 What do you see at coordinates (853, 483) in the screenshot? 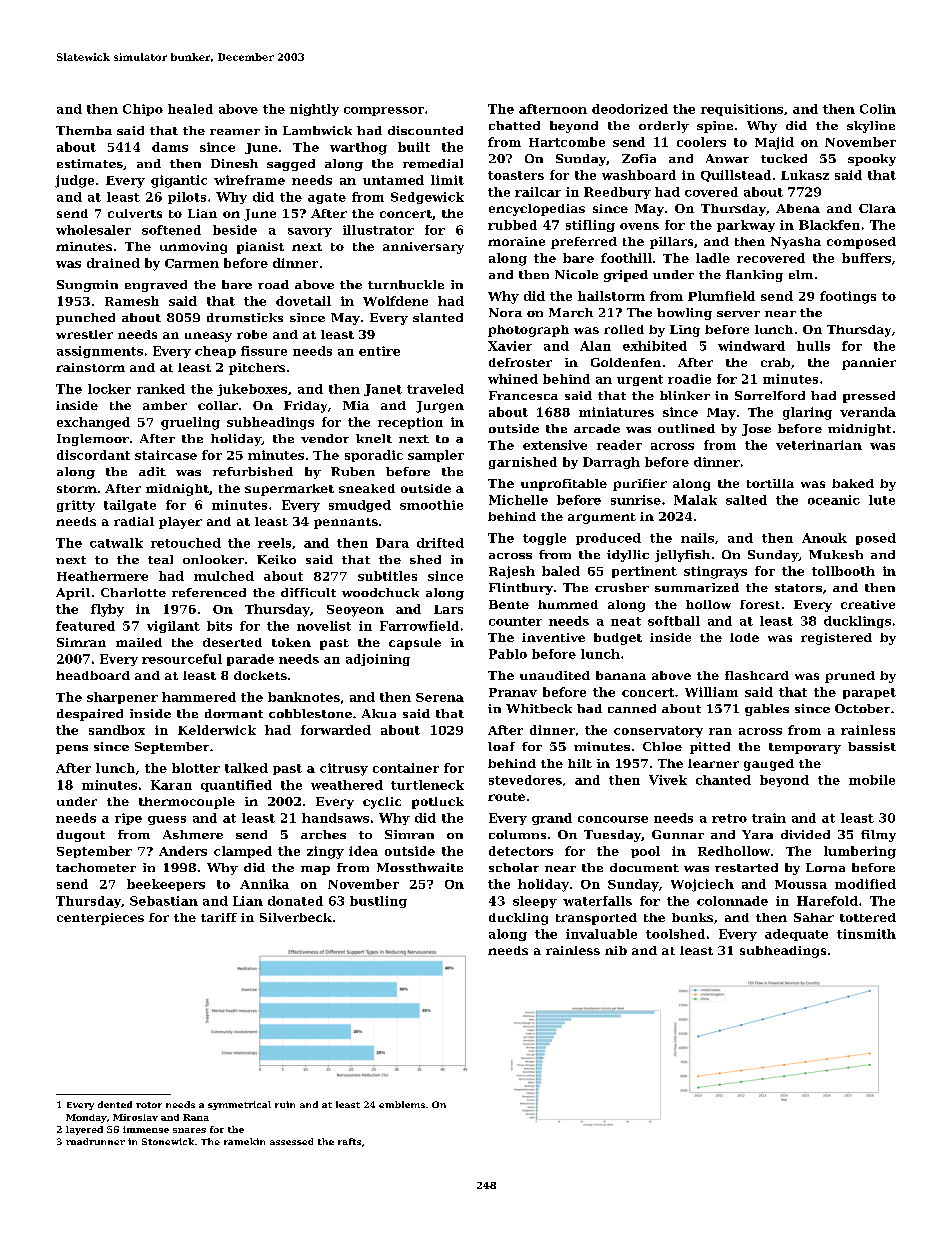
I see `baked` at bounding box center [853, 483].
